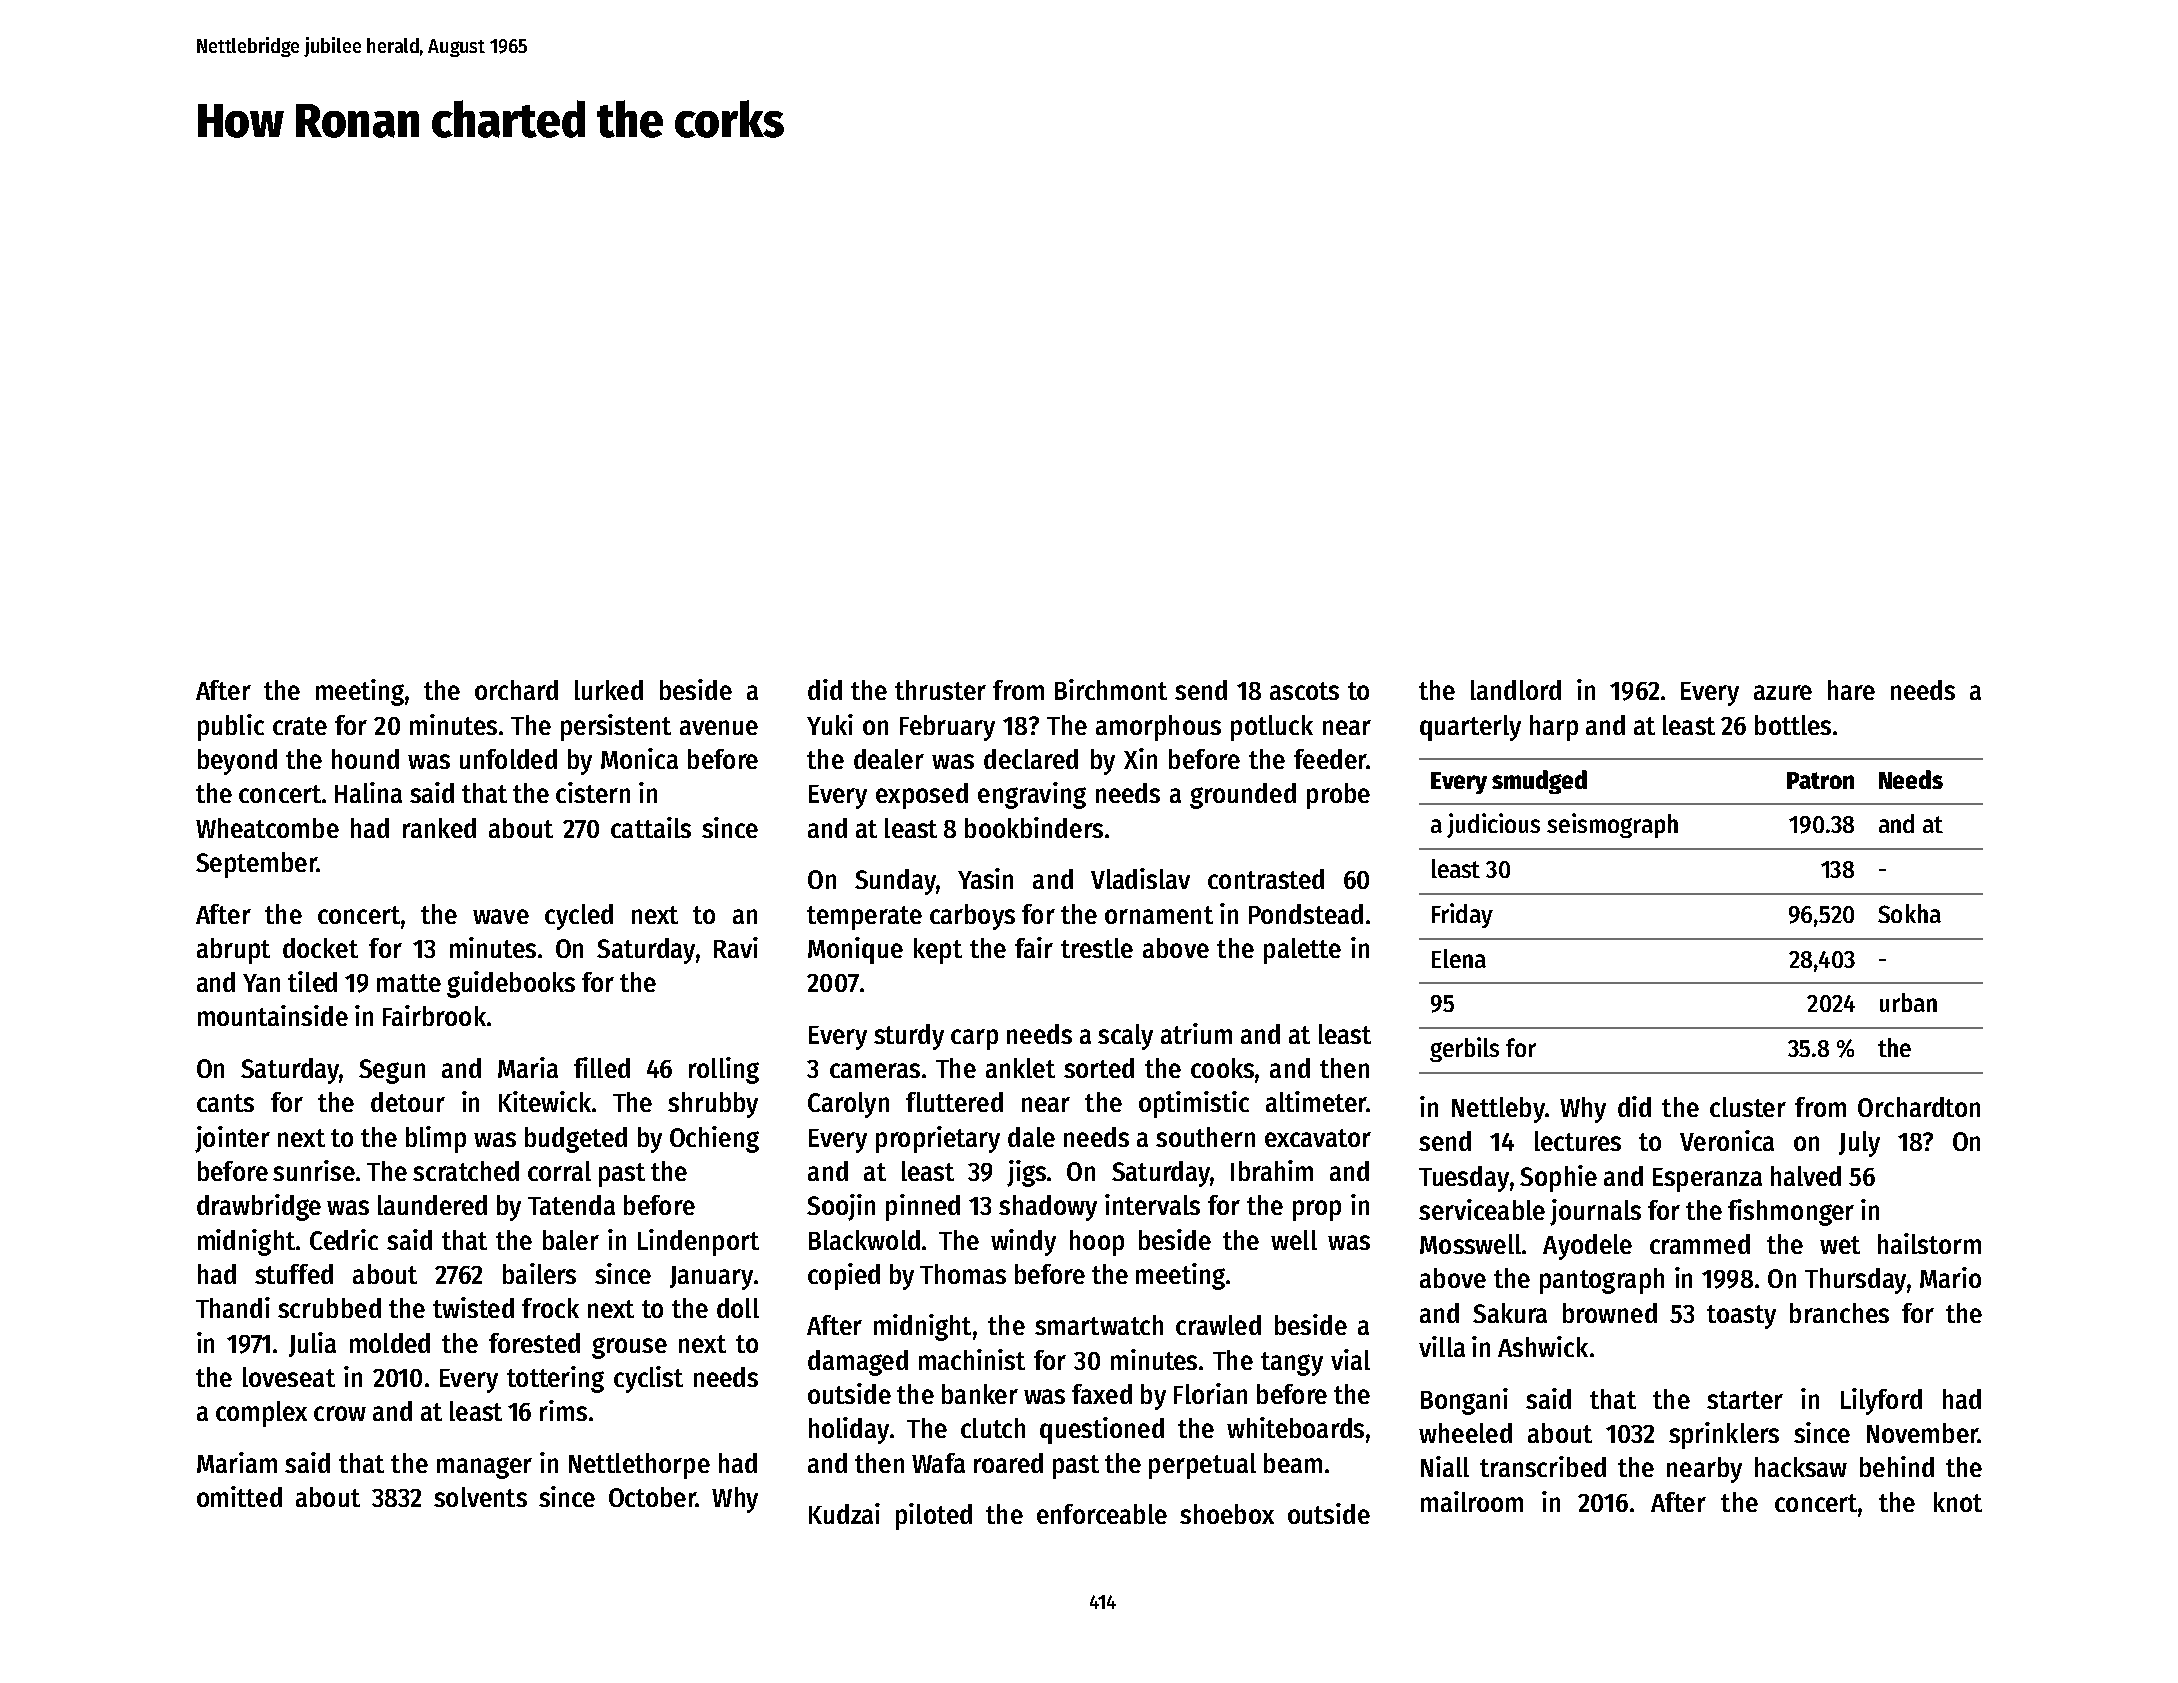  What do you see at coordinates (511, 984) in the document?
I see `guidebooks` at bounding box center [511, 984].
